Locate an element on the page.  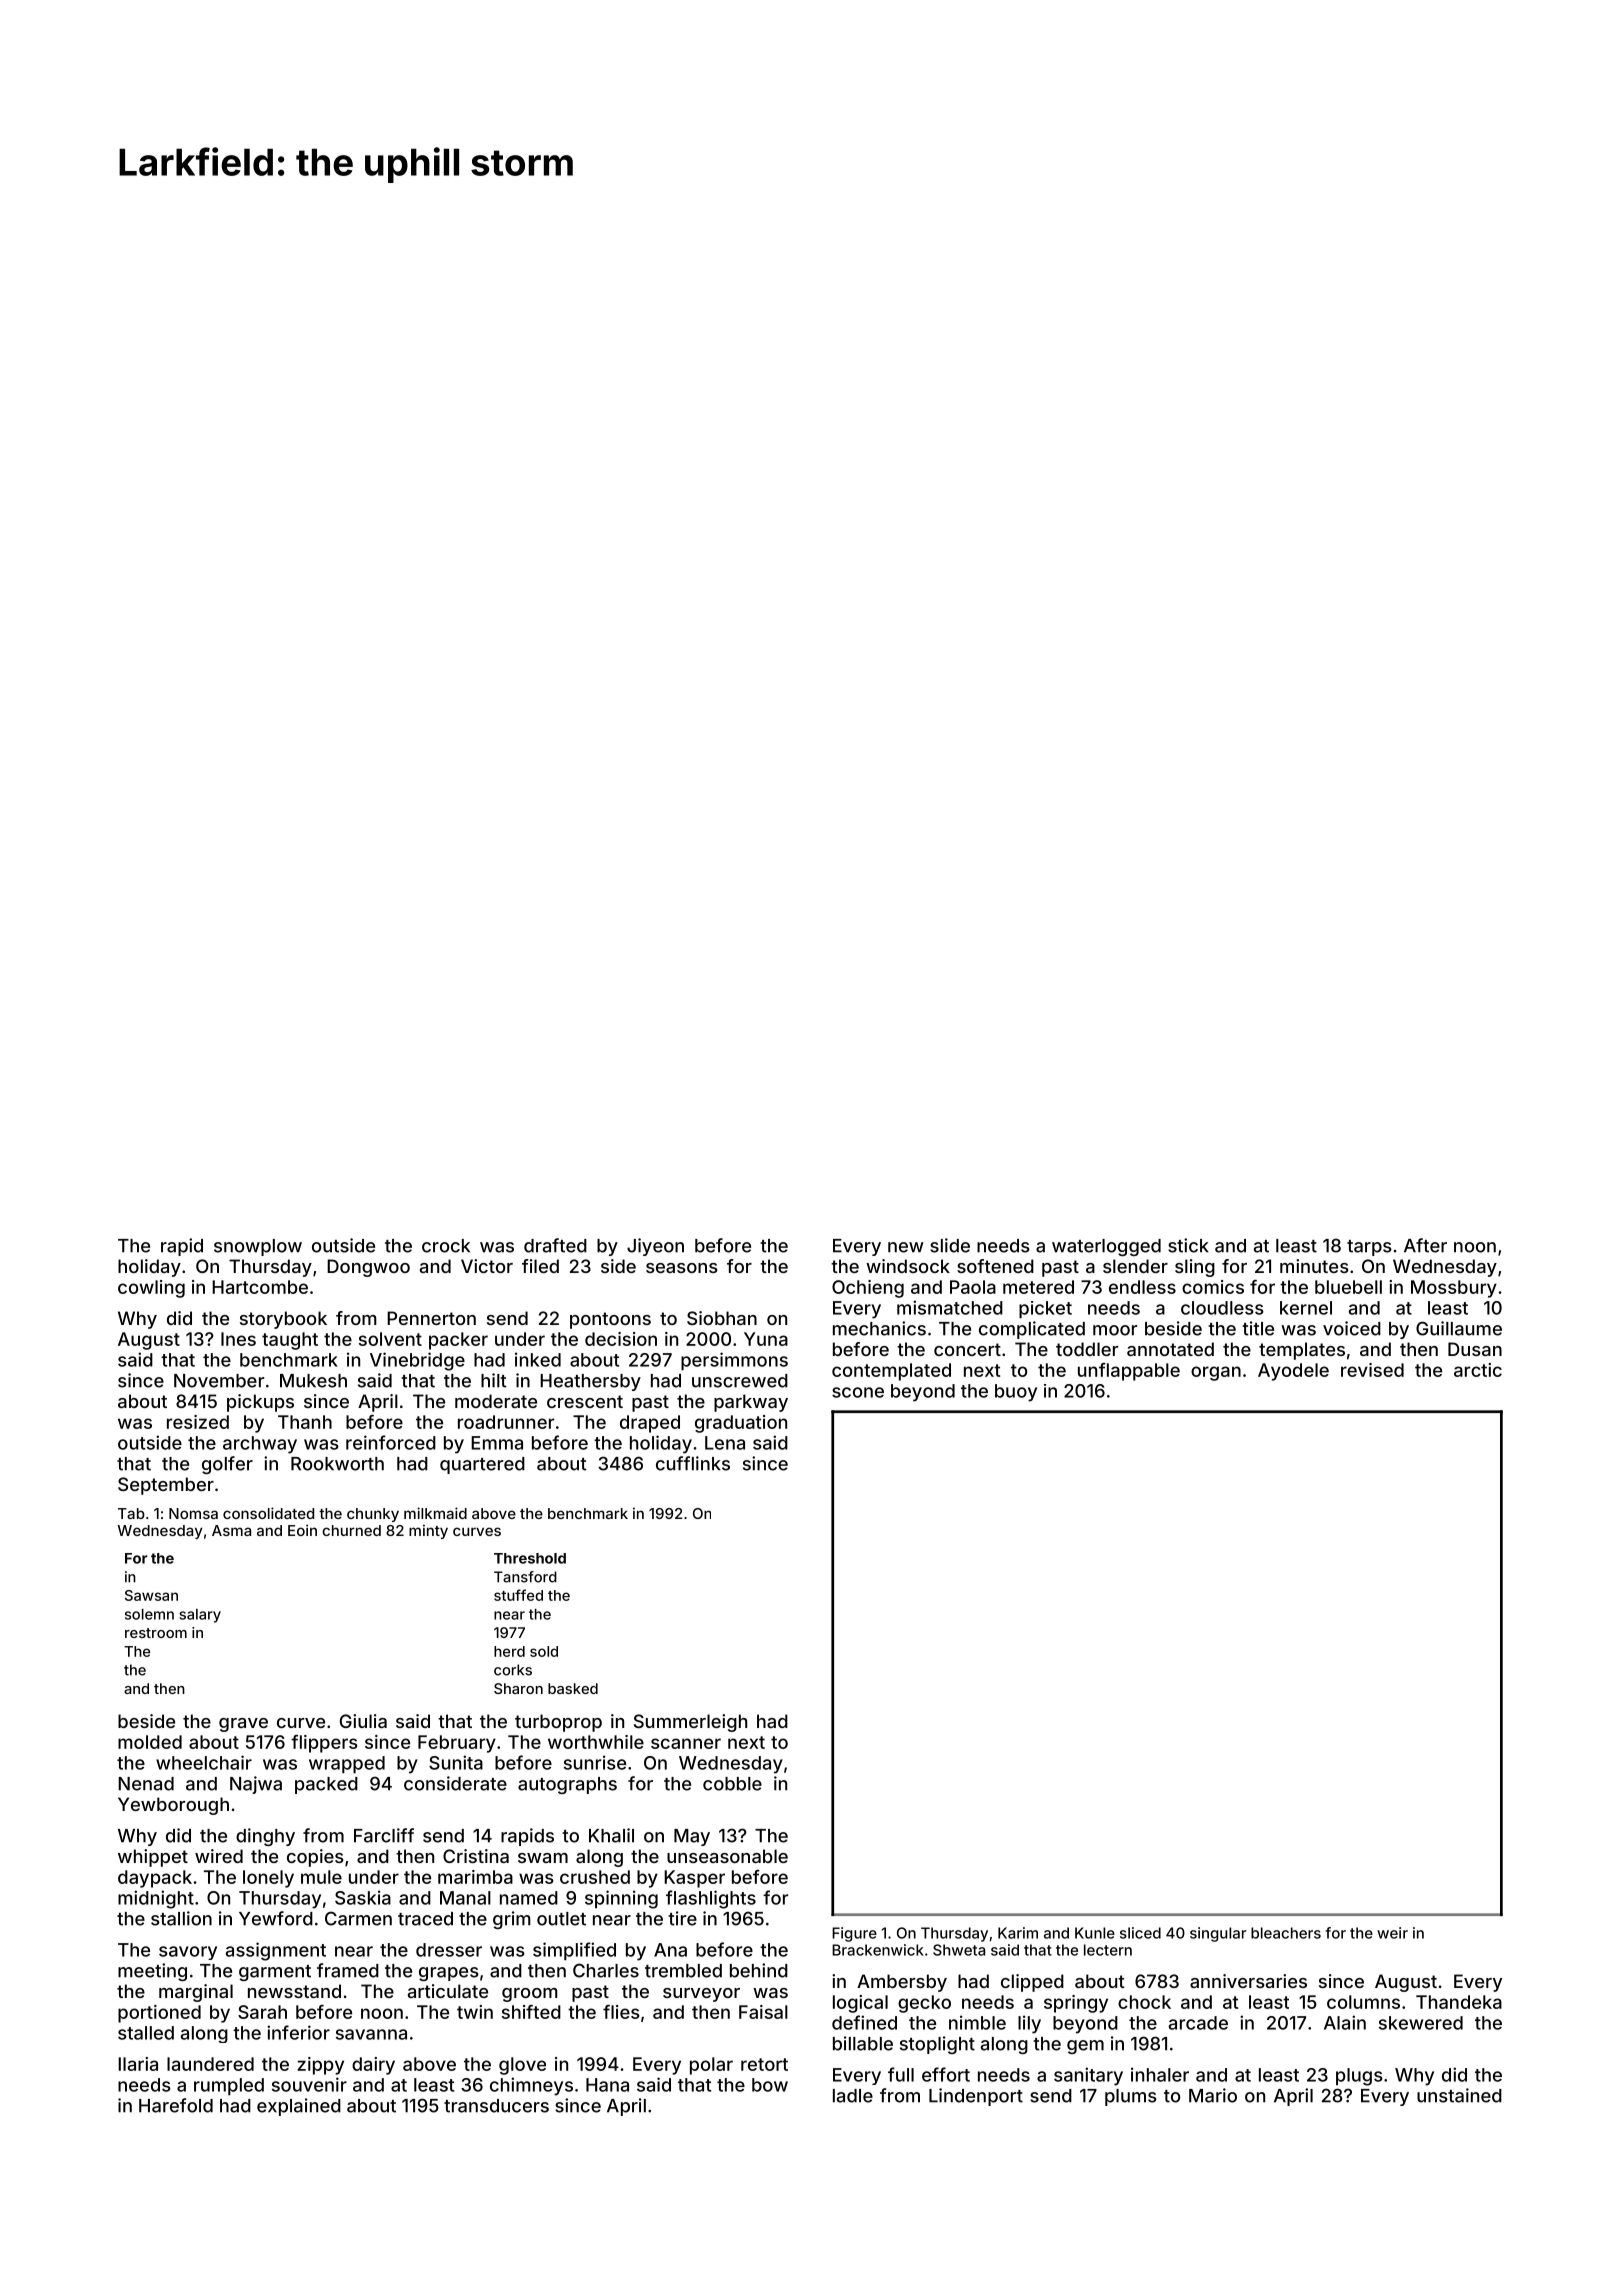
surveyor is located at coordinates (701, 1995).
